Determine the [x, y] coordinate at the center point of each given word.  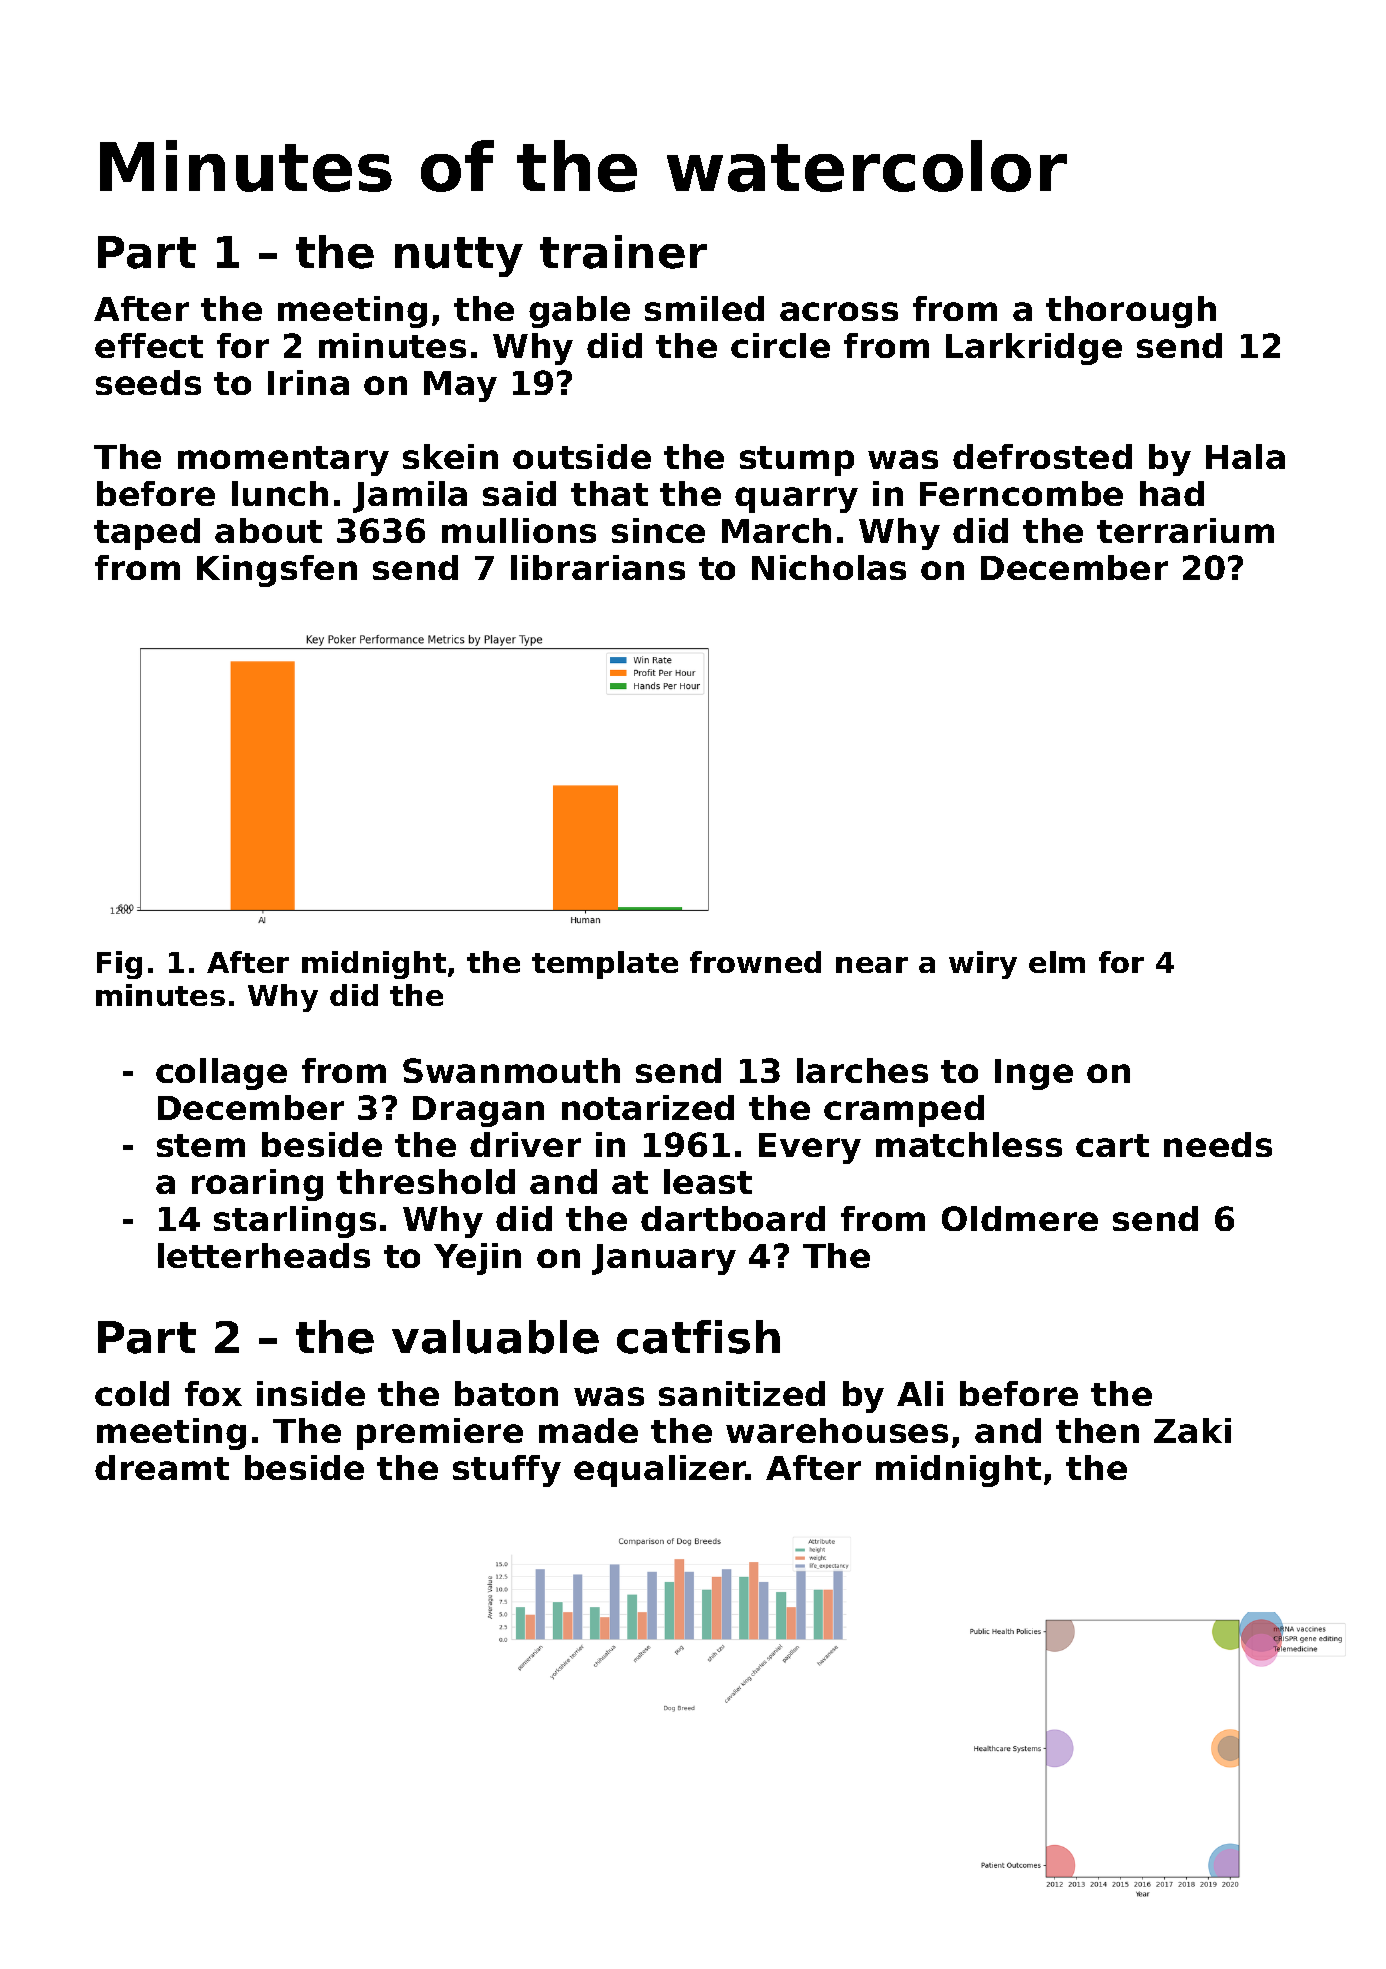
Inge [1034, 1074]
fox [213, 1393]
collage [221, 1074]
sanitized [742, 1393]
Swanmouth [511, 1070]
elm [1057, 962]
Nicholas [829, 567]
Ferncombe [1021, 493]
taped [147, 534]
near [872, 965]
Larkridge [1034, 349]
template [605, 965]
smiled [704, 308]
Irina [308, 382]
